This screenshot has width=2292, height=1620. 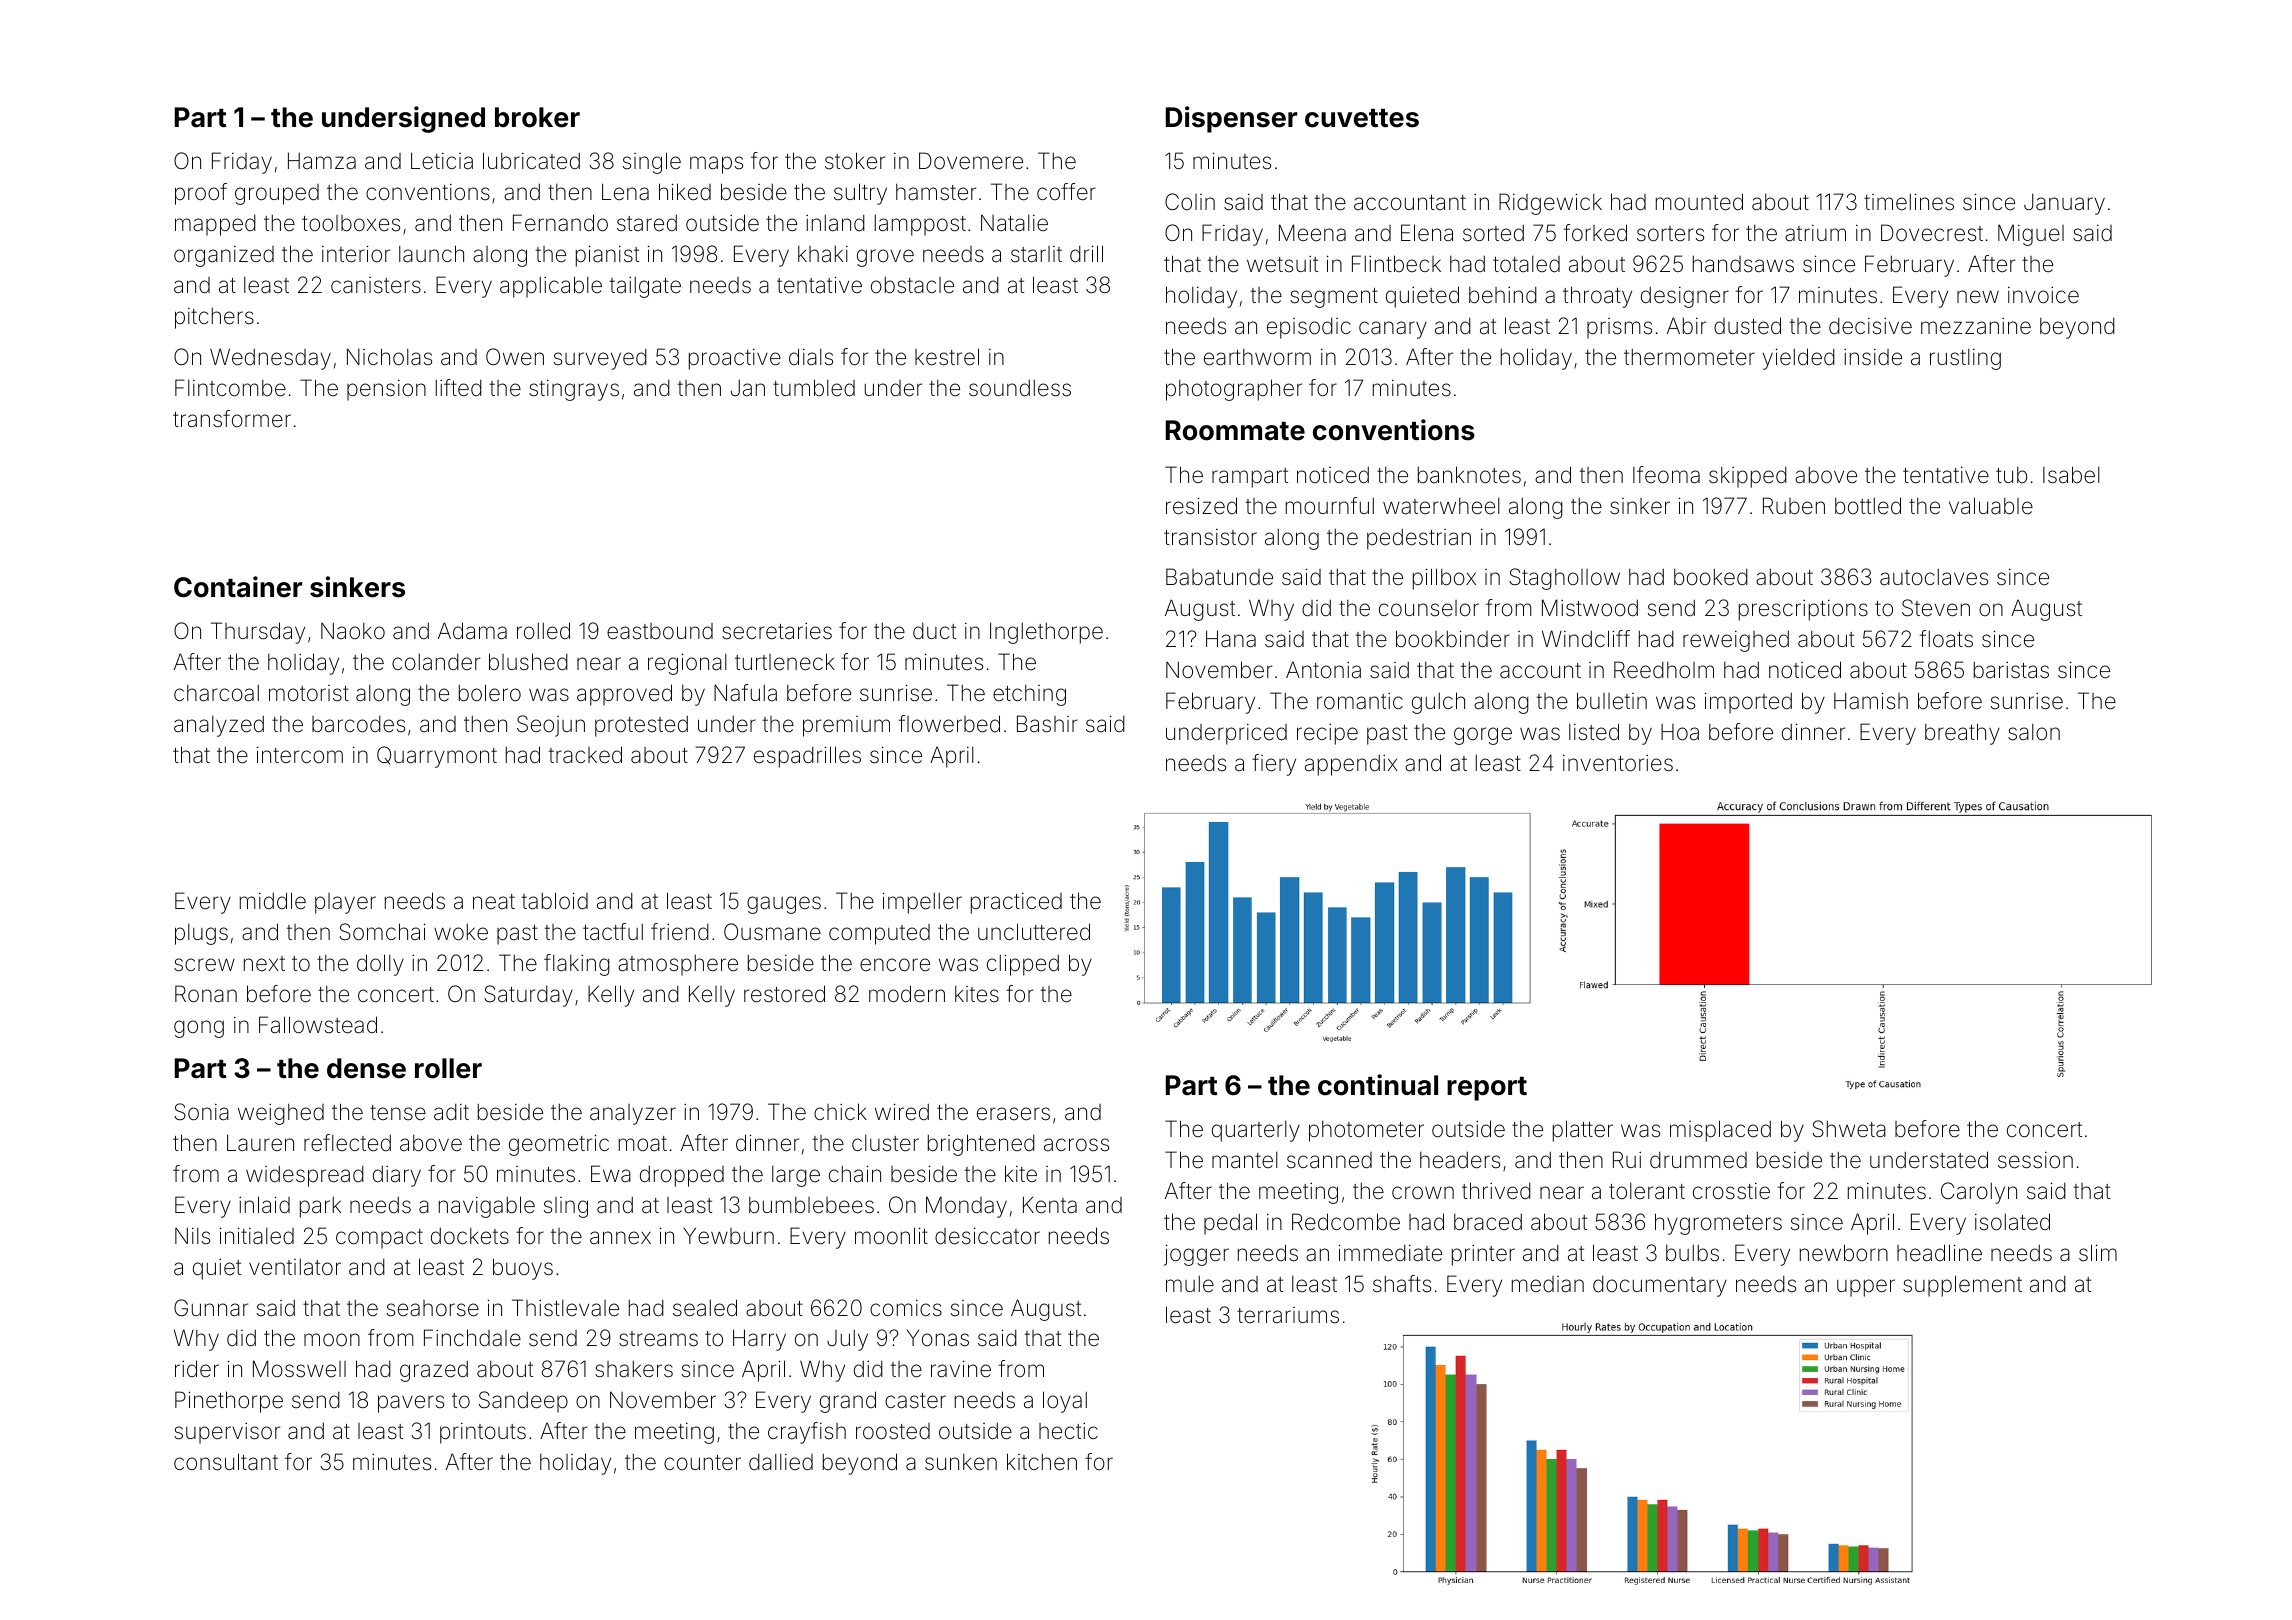 I want to click on Babatunde, so click(x=1219, y=577).
